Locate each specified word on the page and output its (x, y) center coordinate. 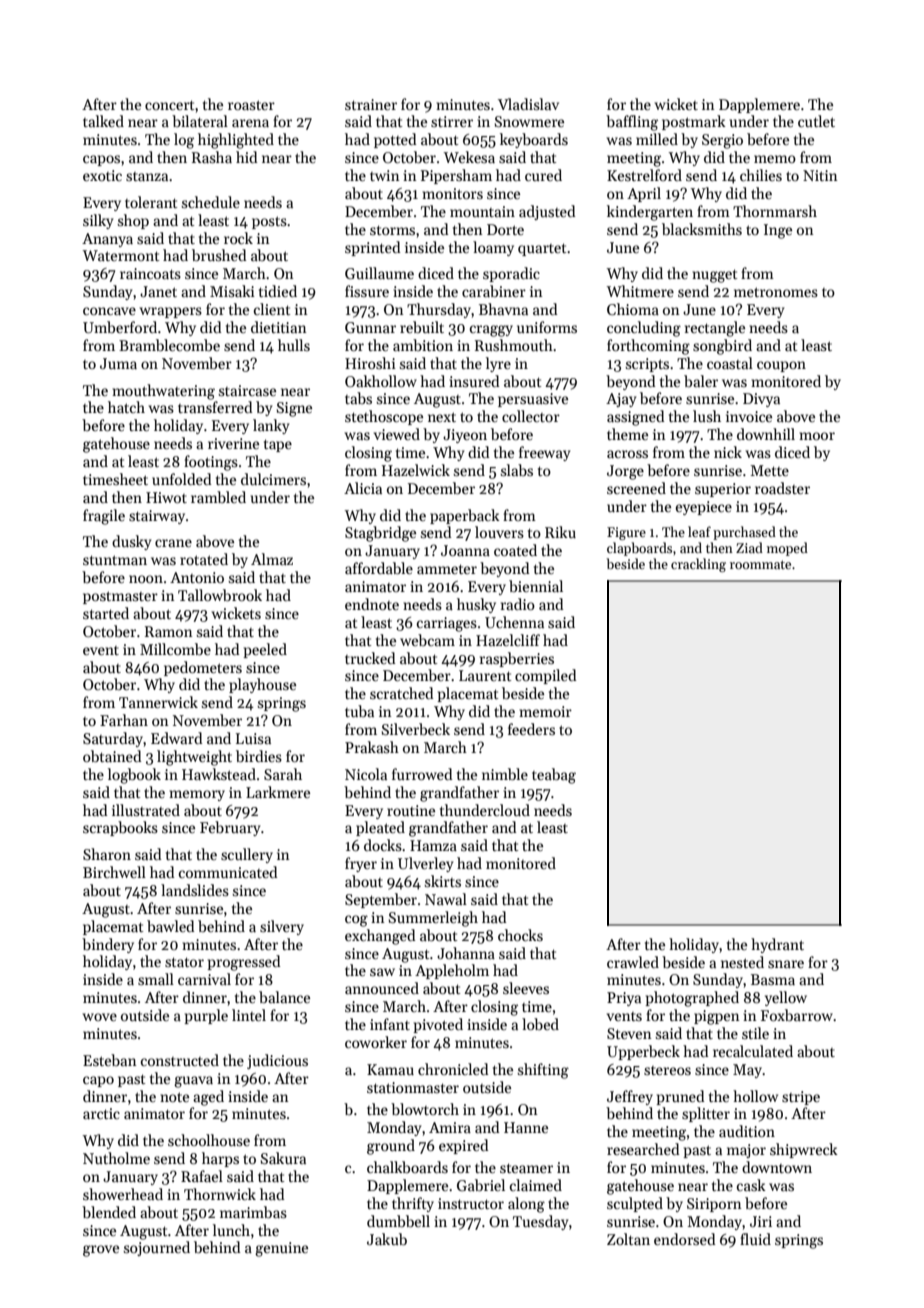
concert (170, 105)
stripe (801, 1098)
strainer (371, 104)
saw (382, 972)
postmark (694, 122)
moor (817, 436)
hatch (126, 407)
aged (208, 1098)
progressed (244, 963)
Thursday (439, 310)
